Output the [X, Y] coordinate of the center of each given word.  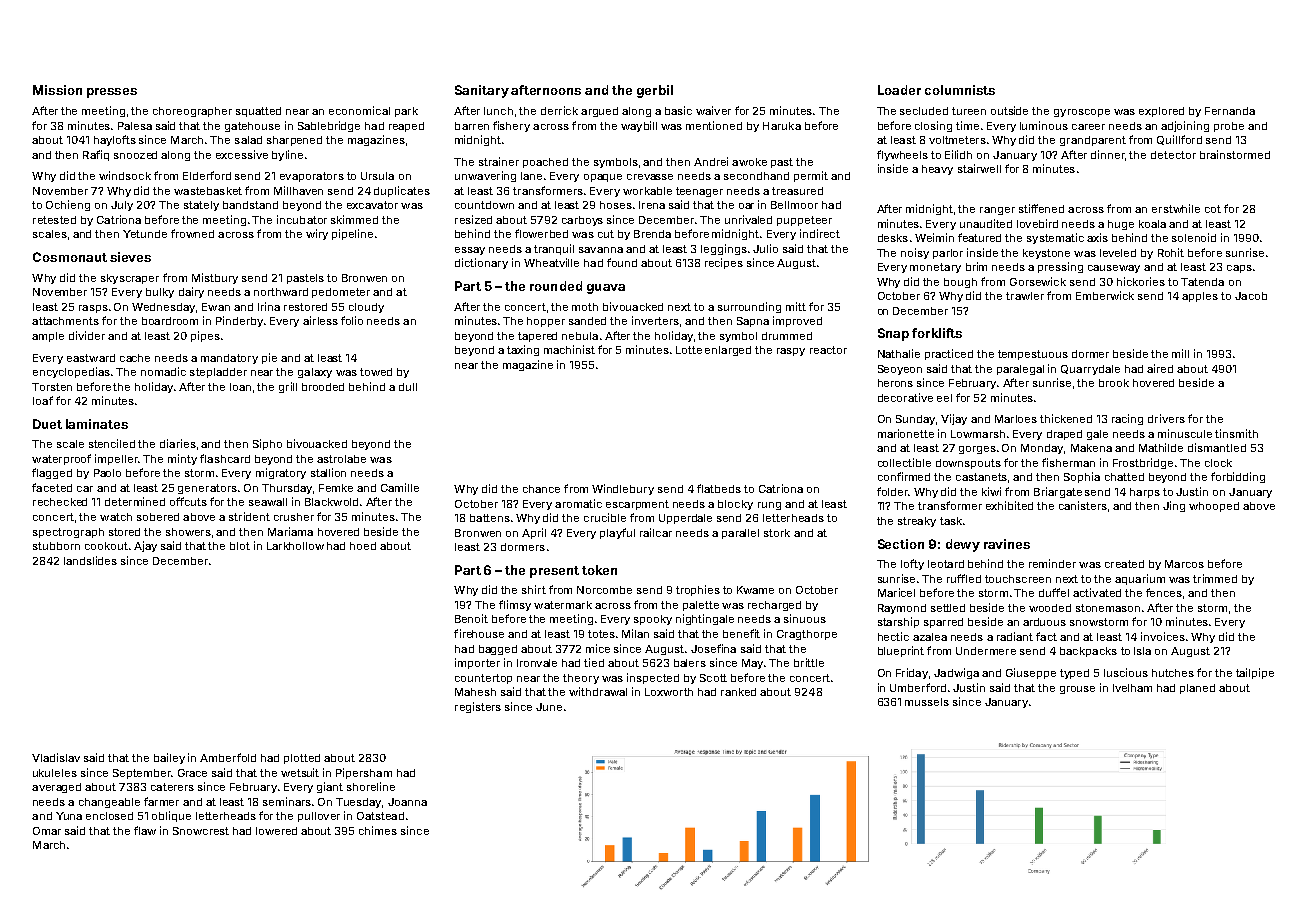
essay [470, 251]
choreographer [192, 112]
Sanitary [482, 91]
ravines [1007, 544]
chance [541, 489]
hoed [363, 546]
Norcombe [604, 590]
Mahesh [475, 692]
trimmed [1215, 578]
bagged [498, 650]
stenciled [112, 443]
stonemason [1108, 608]
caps [1239, 269]
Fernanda [1230, 111]
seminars [287, 801]
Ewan [216, 307]
